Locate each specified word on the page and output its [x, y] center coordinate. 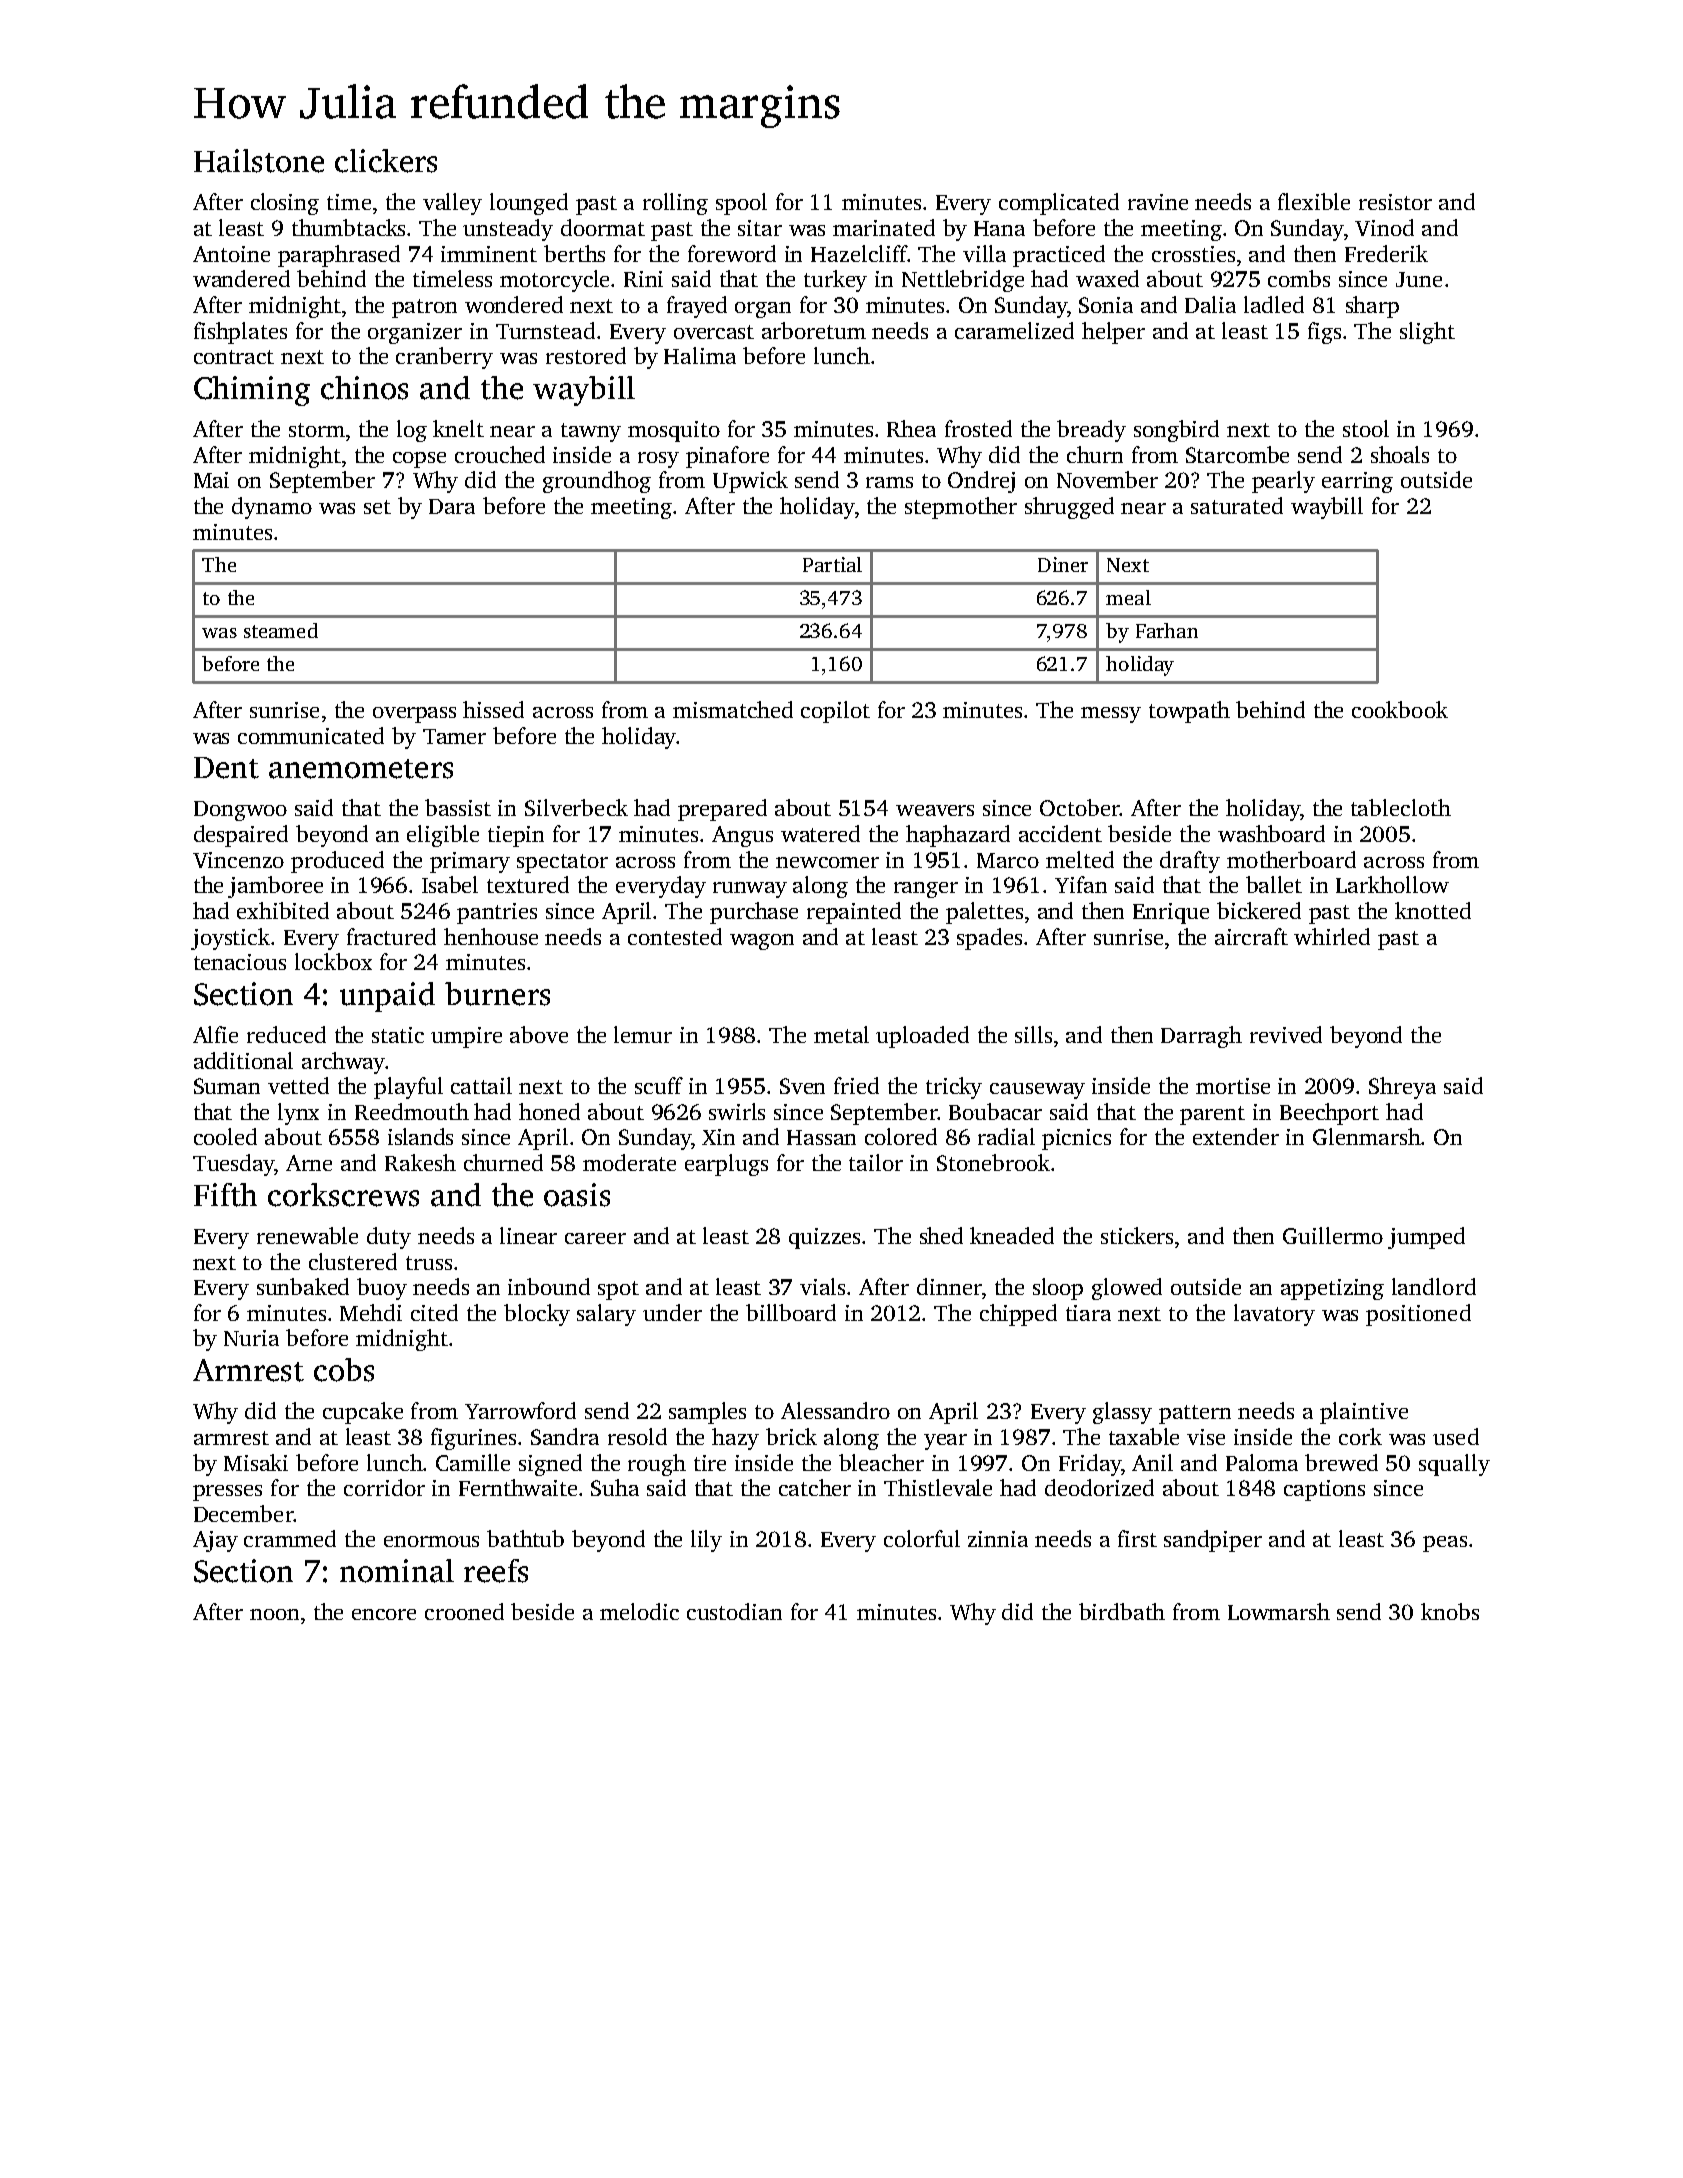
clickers [386, 161]
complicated [1059, 204]
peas [1445, 1544]
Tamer [454, 736]
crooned [464, 1611]
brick [791, 1436]
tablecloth [1401, 807]
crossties [1193, 254]
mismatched [733, 709]
